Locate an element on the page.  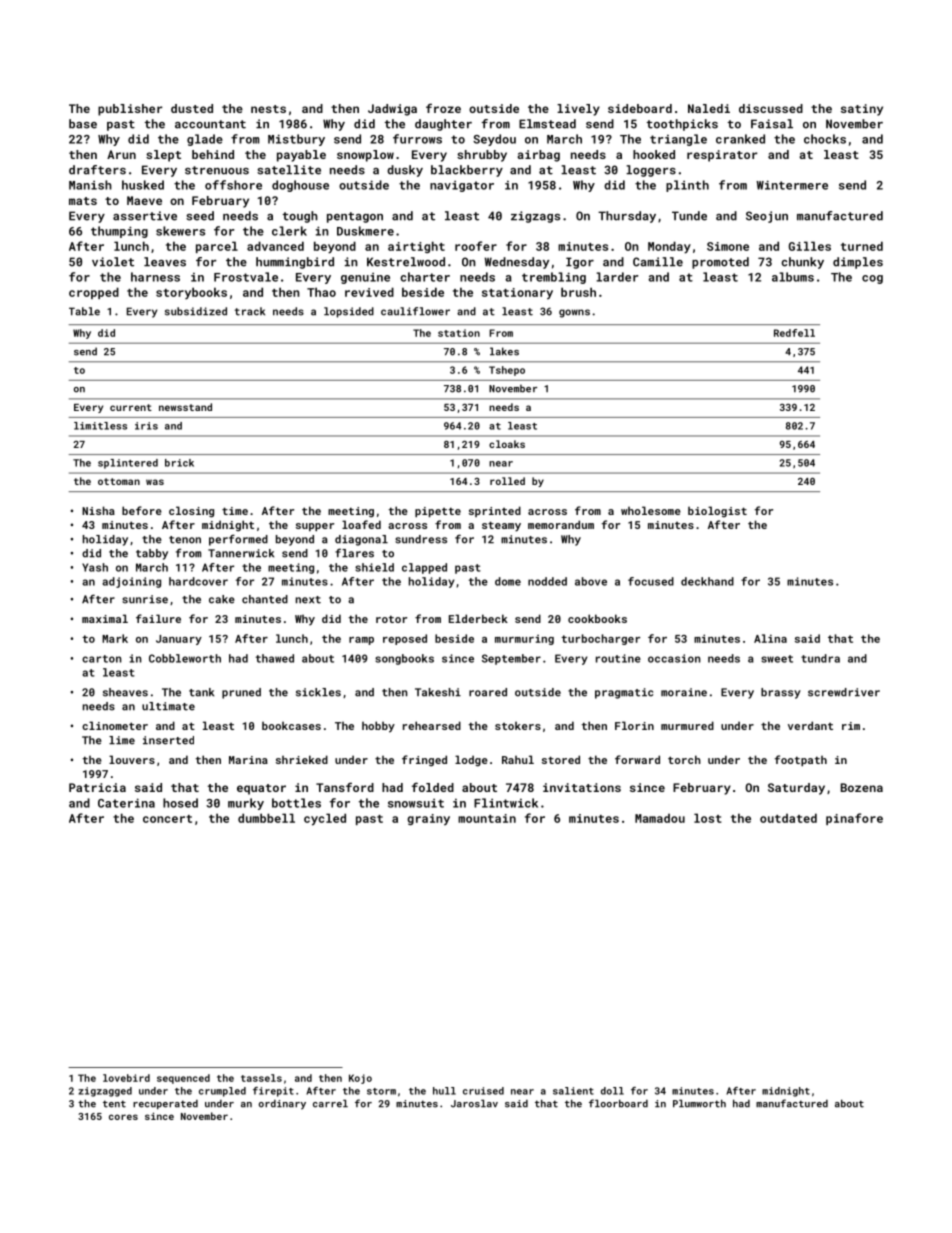
Kojo is located at coordinates (360, 1079).
